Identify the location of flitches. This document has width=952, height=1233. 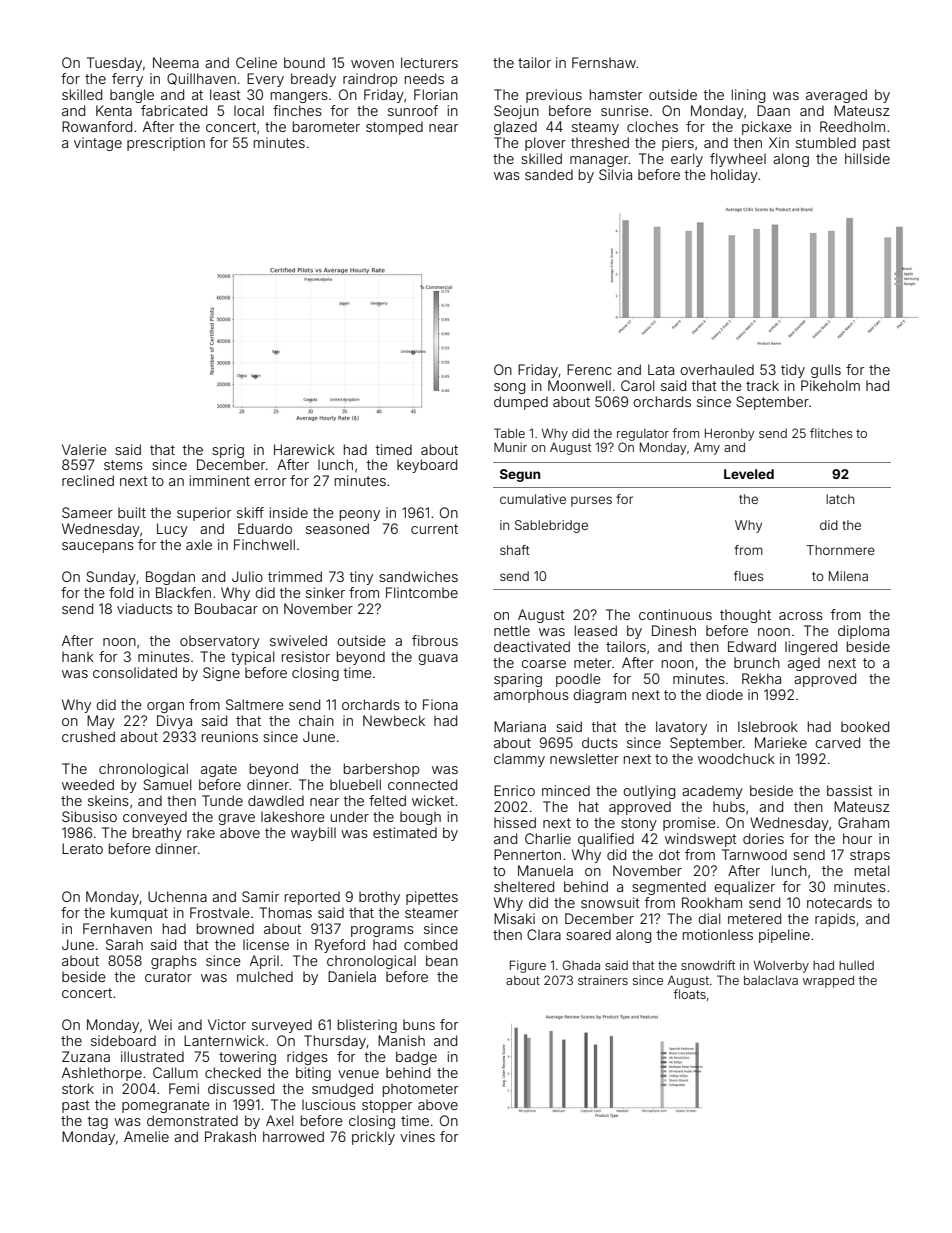
(831, 433).
